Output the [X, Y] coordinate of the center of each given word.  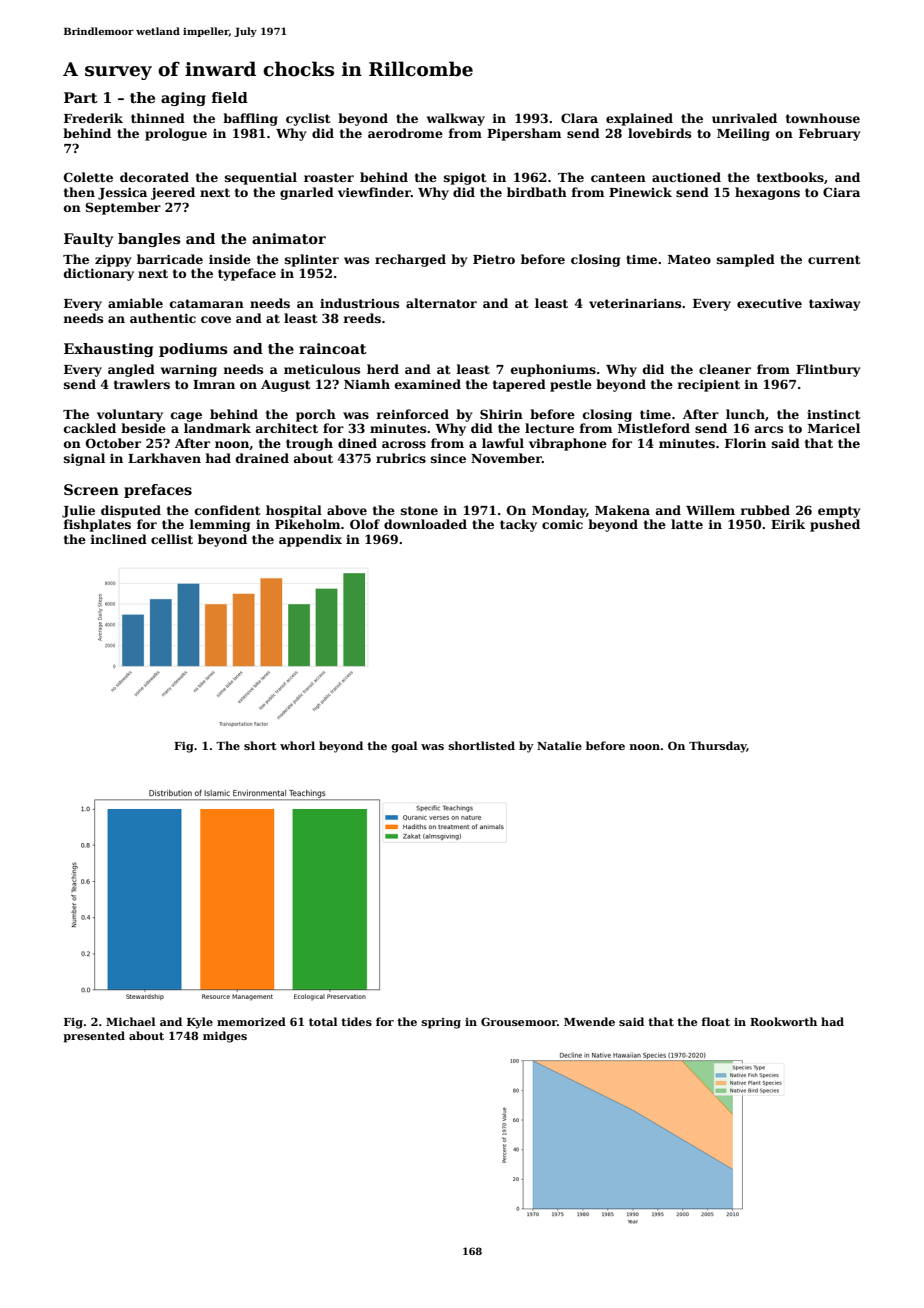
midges [225, 1037]
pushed [835, 525]
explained [639, 119]
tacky [518, 525]
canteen [618, 177]
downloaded [425, 524]
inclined [118, 539]
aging [183, 99]
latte [687, 524]
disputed [131, 511]
